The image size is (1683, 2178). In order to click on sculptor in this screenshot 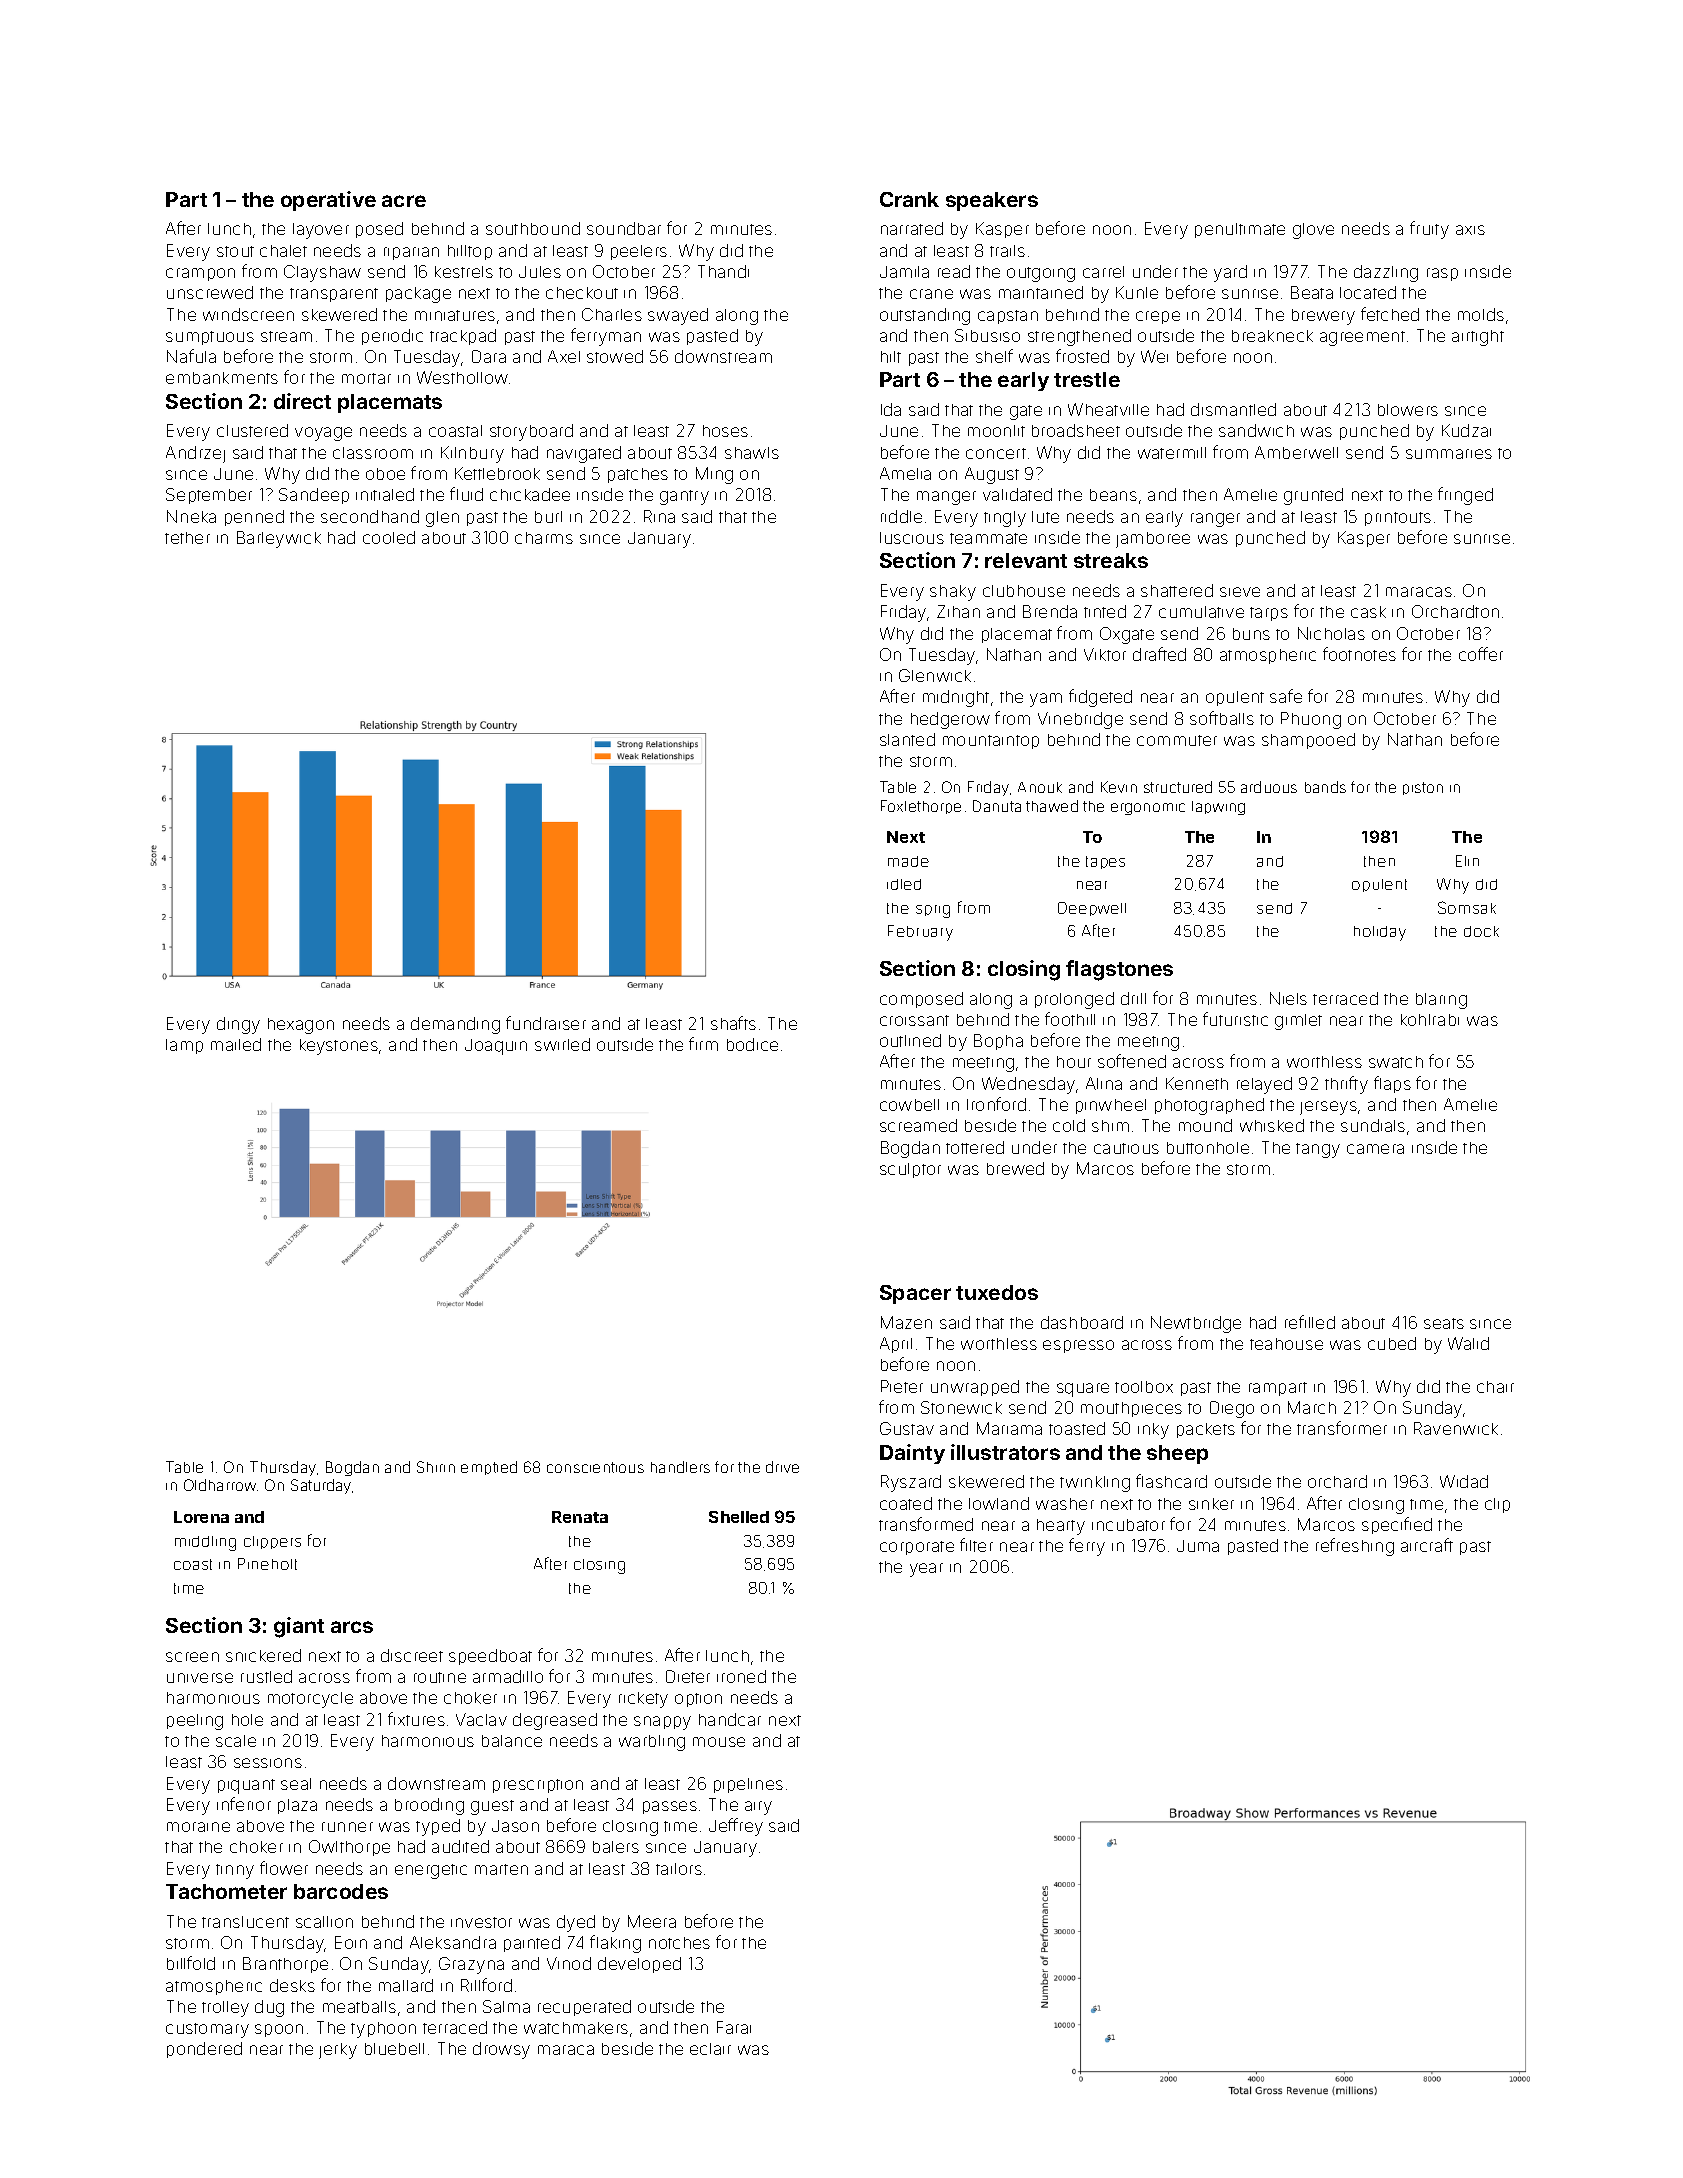, I will do `click(910, 1170)`.
